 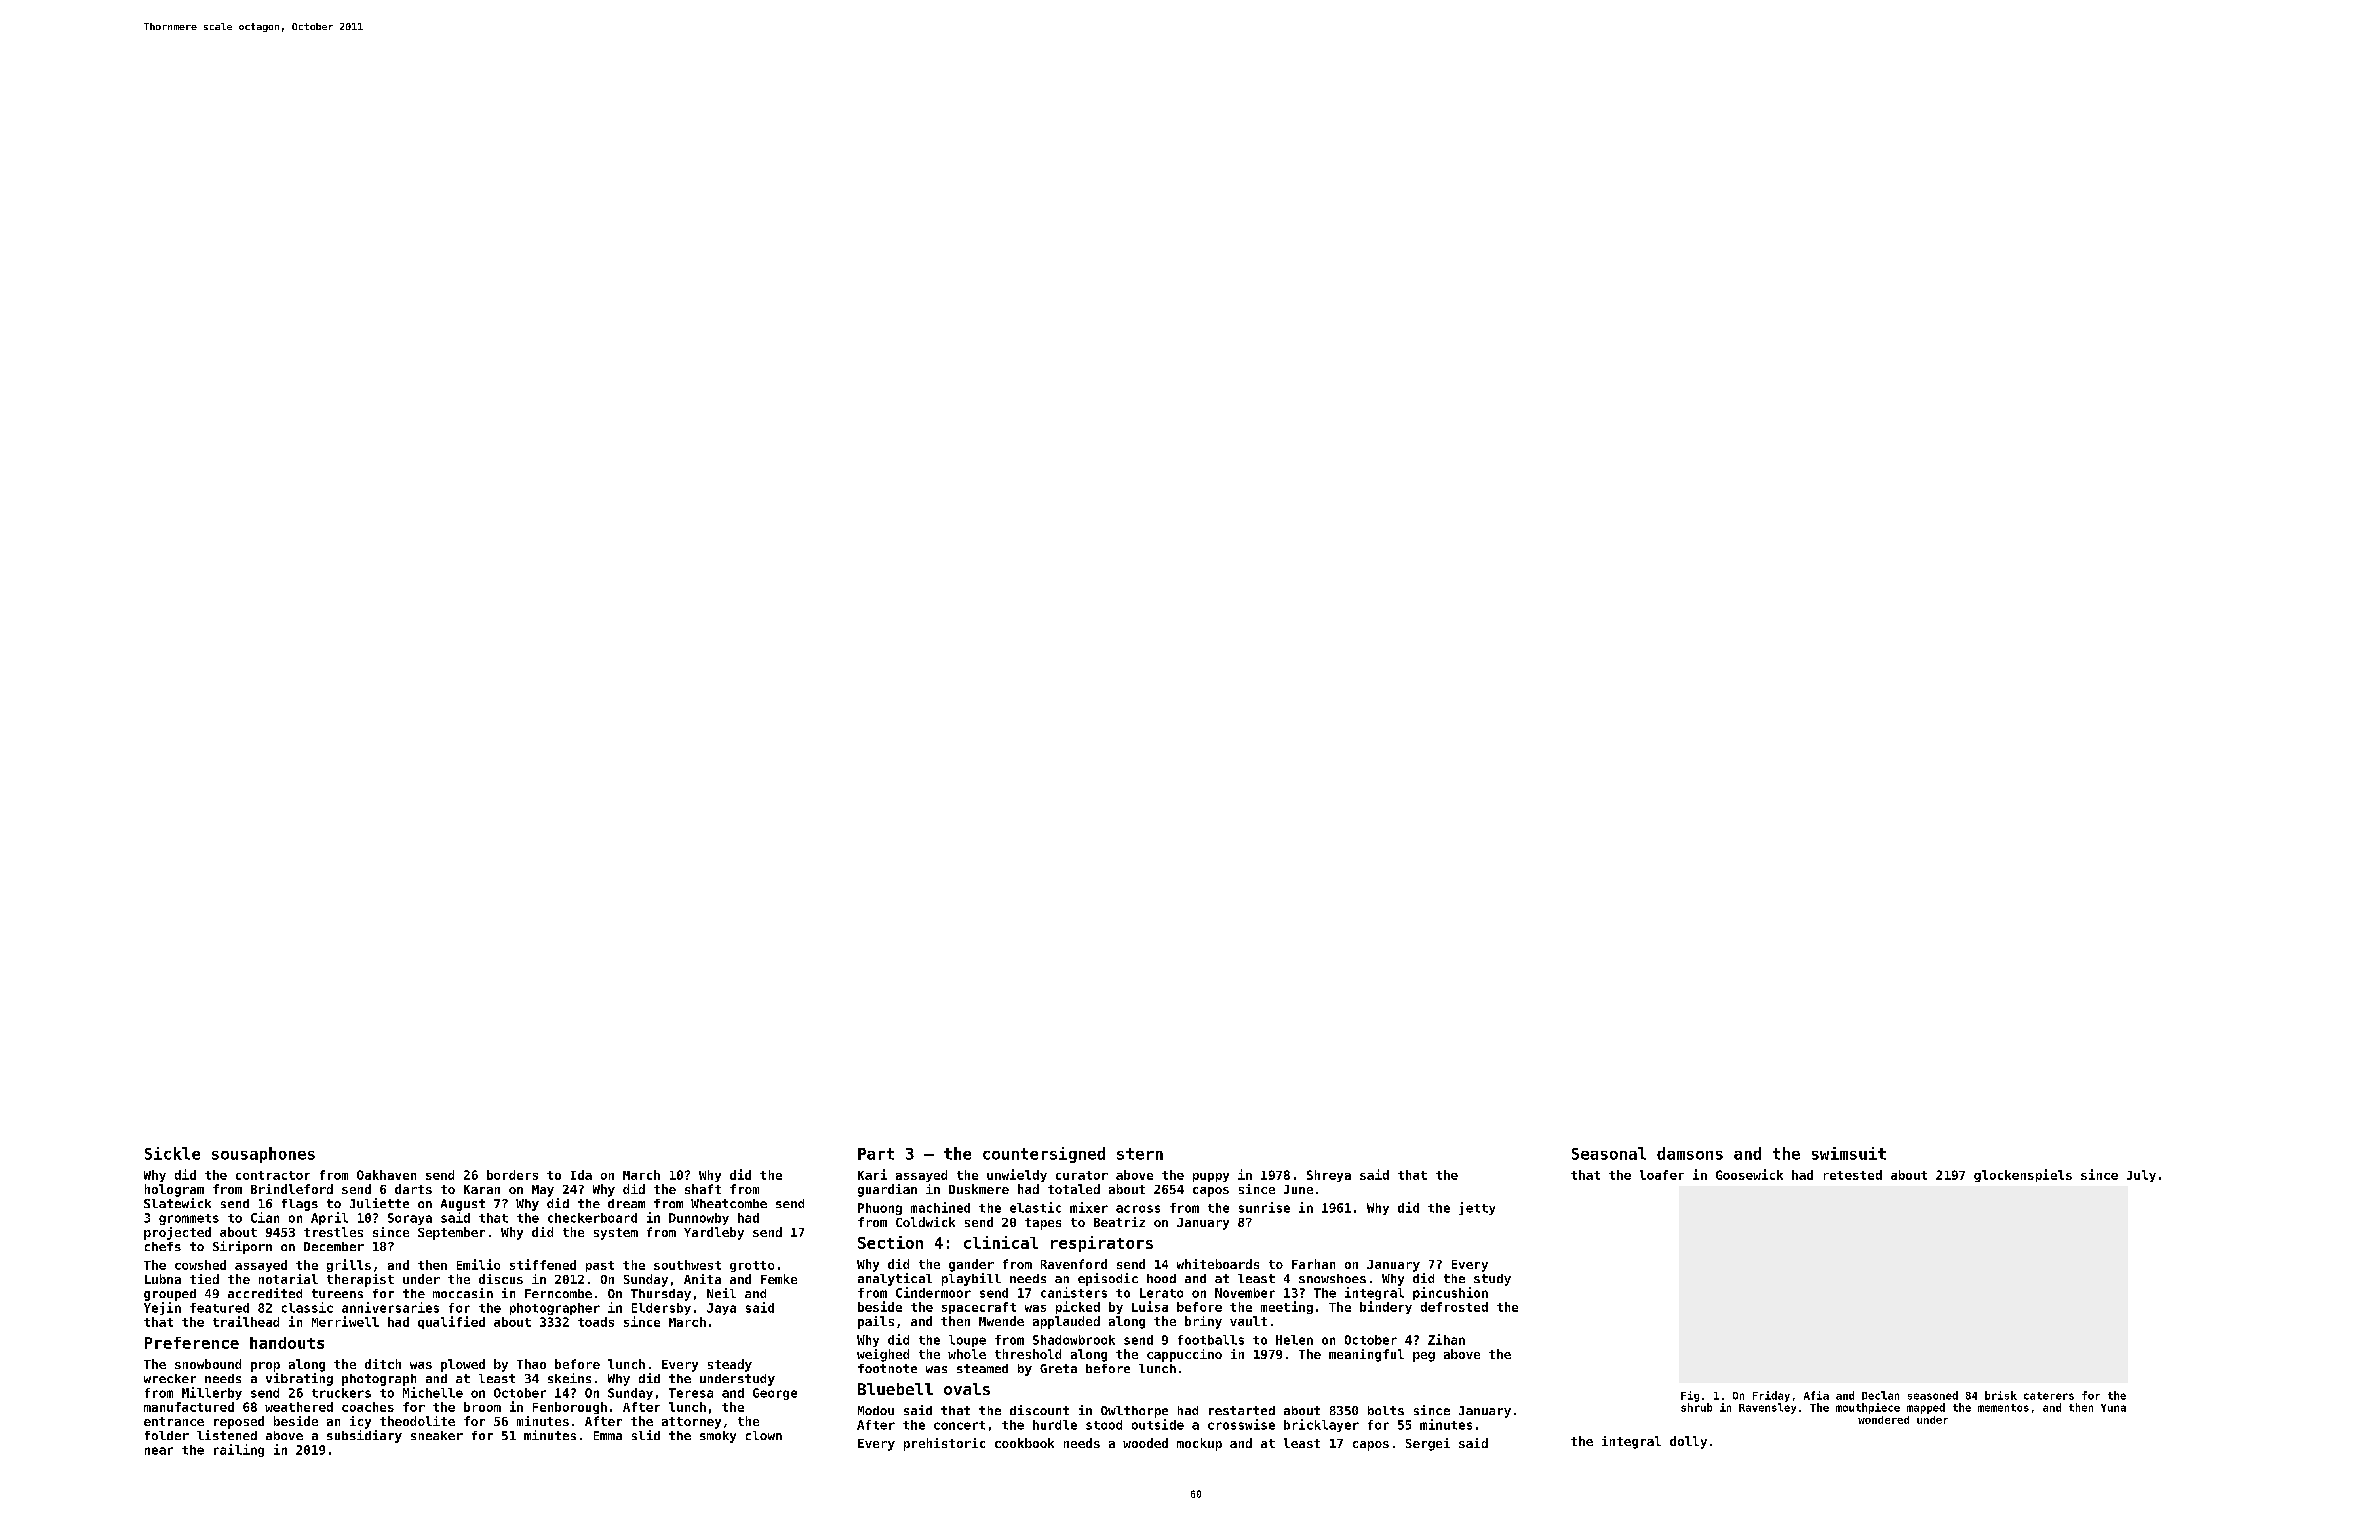 I want to click on retested, so click(x=1853, y=1175).
